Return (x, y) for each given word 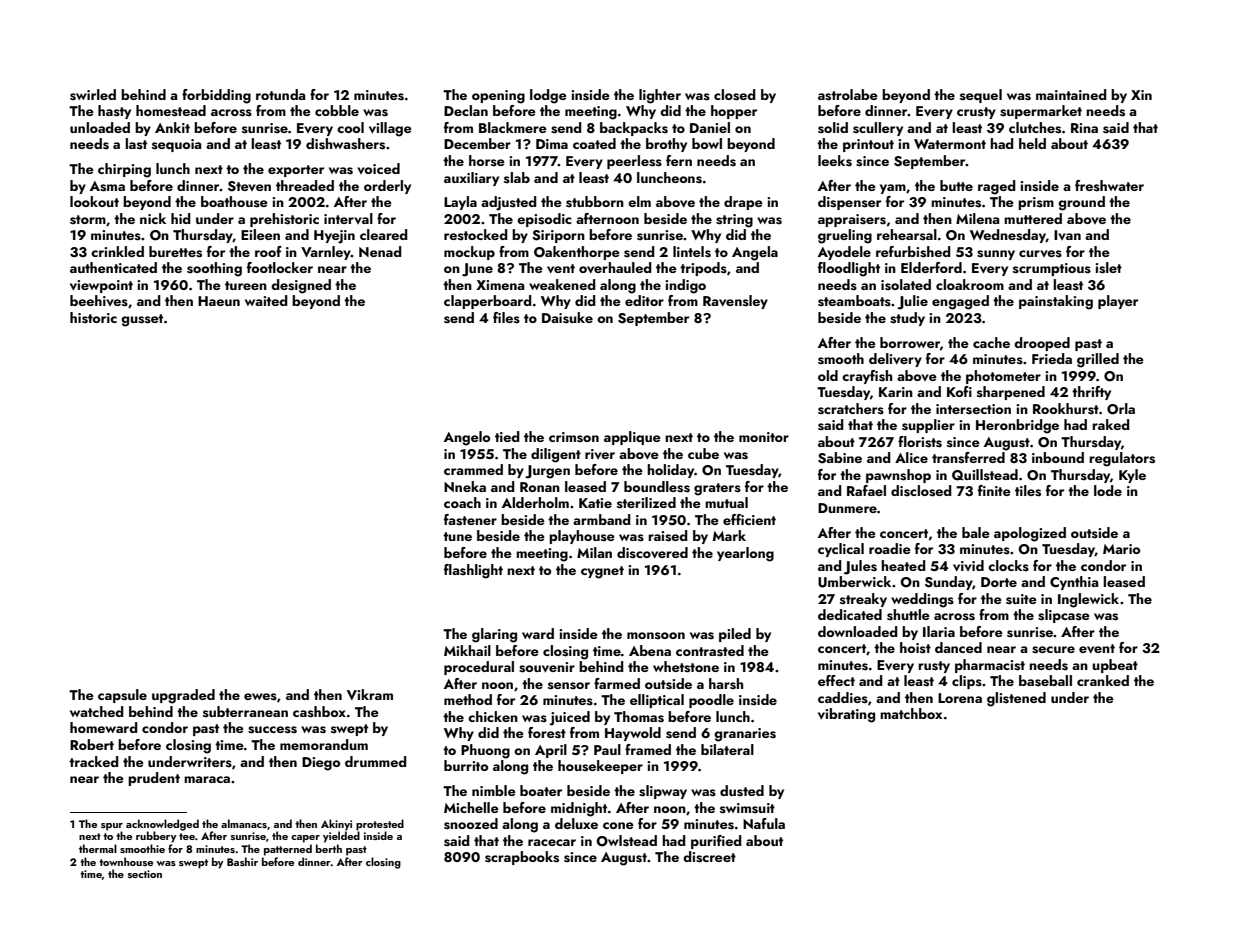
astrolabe (848, 95)
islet (1108, 268)
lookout (94, 201)
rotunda (280, 94)
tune (457, 536)
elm (639, 201)
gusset (142, 320)
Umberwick (854, 582)
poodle (711, 701)
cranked (1103, 680)
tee (187, 836)
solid (833, 128)
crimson (574, 437)
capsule (122, 696)
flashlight (473, 571)
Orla (1121, 409)
